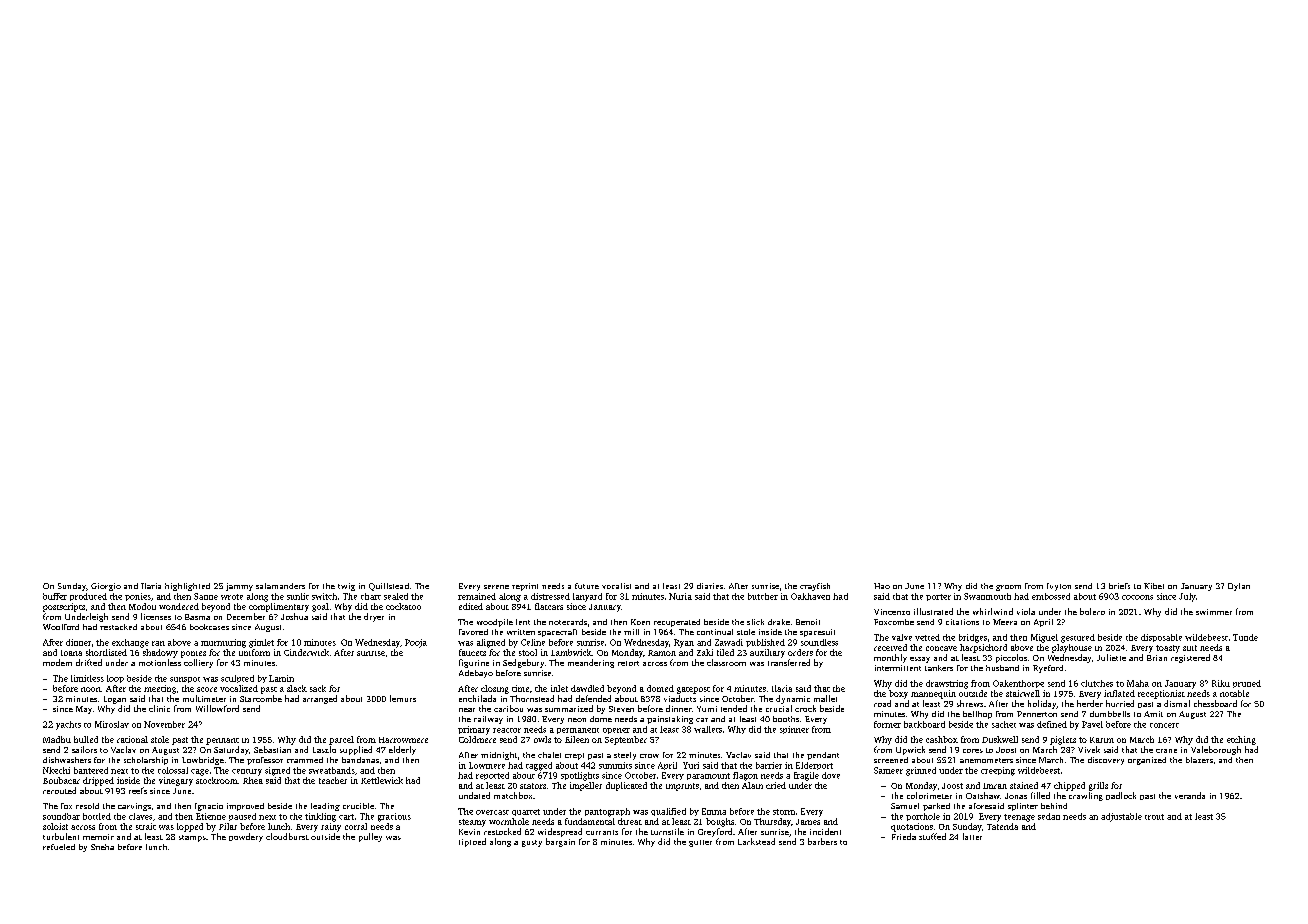 The width and height of the screenshot is (1308, 924). Describe the element at coordinates (1092, 611) in the screenshot. I see `bolero` at that location.
